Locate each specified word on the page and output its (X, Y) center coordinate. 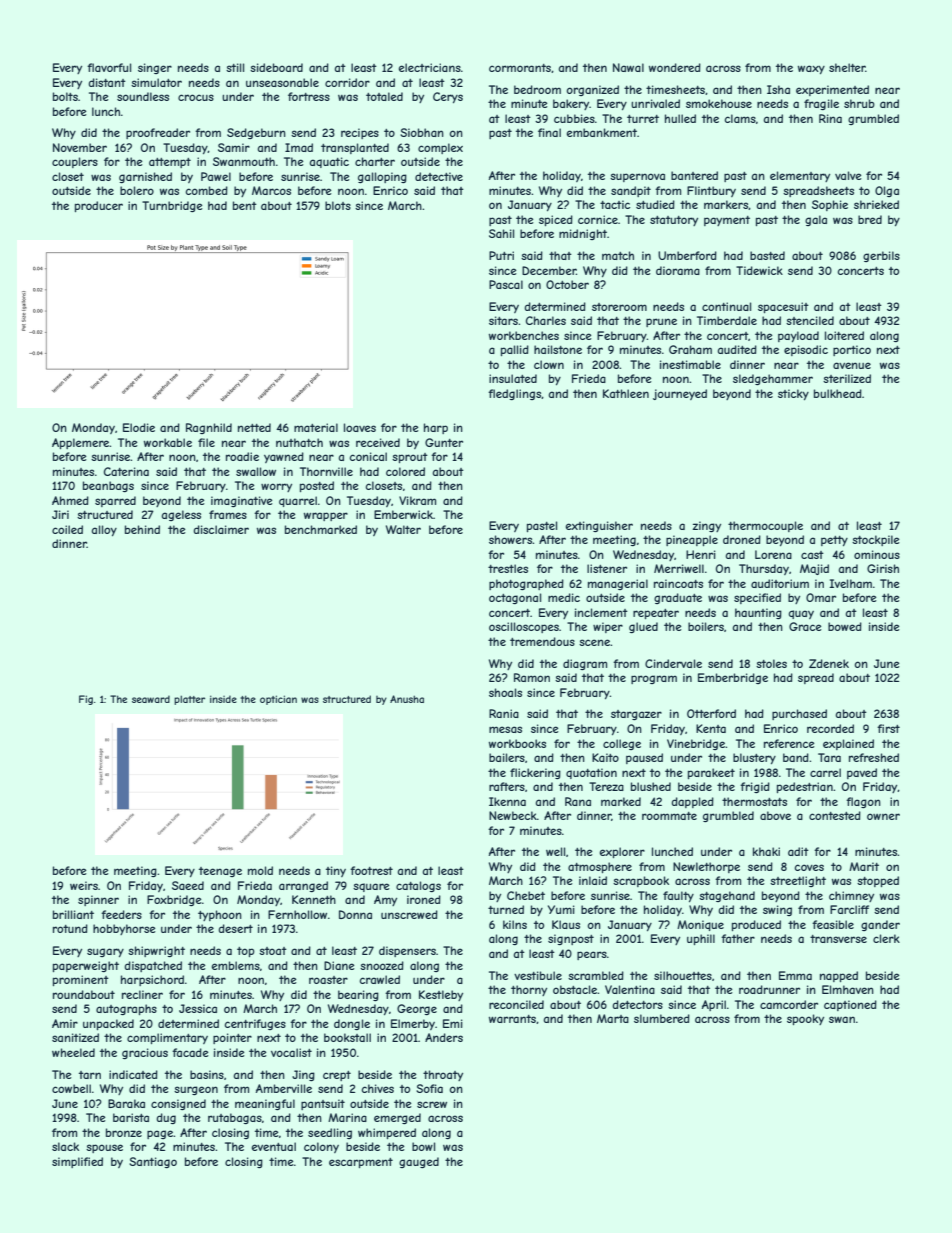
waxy (811, 69)
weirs (84, 885)
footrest (371, 870)
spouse (104, 1148)
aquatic (329, 162)
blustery (754, 758)
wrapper (326, 516)
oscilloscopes (524, 627)
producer (99, 206)
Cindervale (673, 663)
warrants (512, 1019)
